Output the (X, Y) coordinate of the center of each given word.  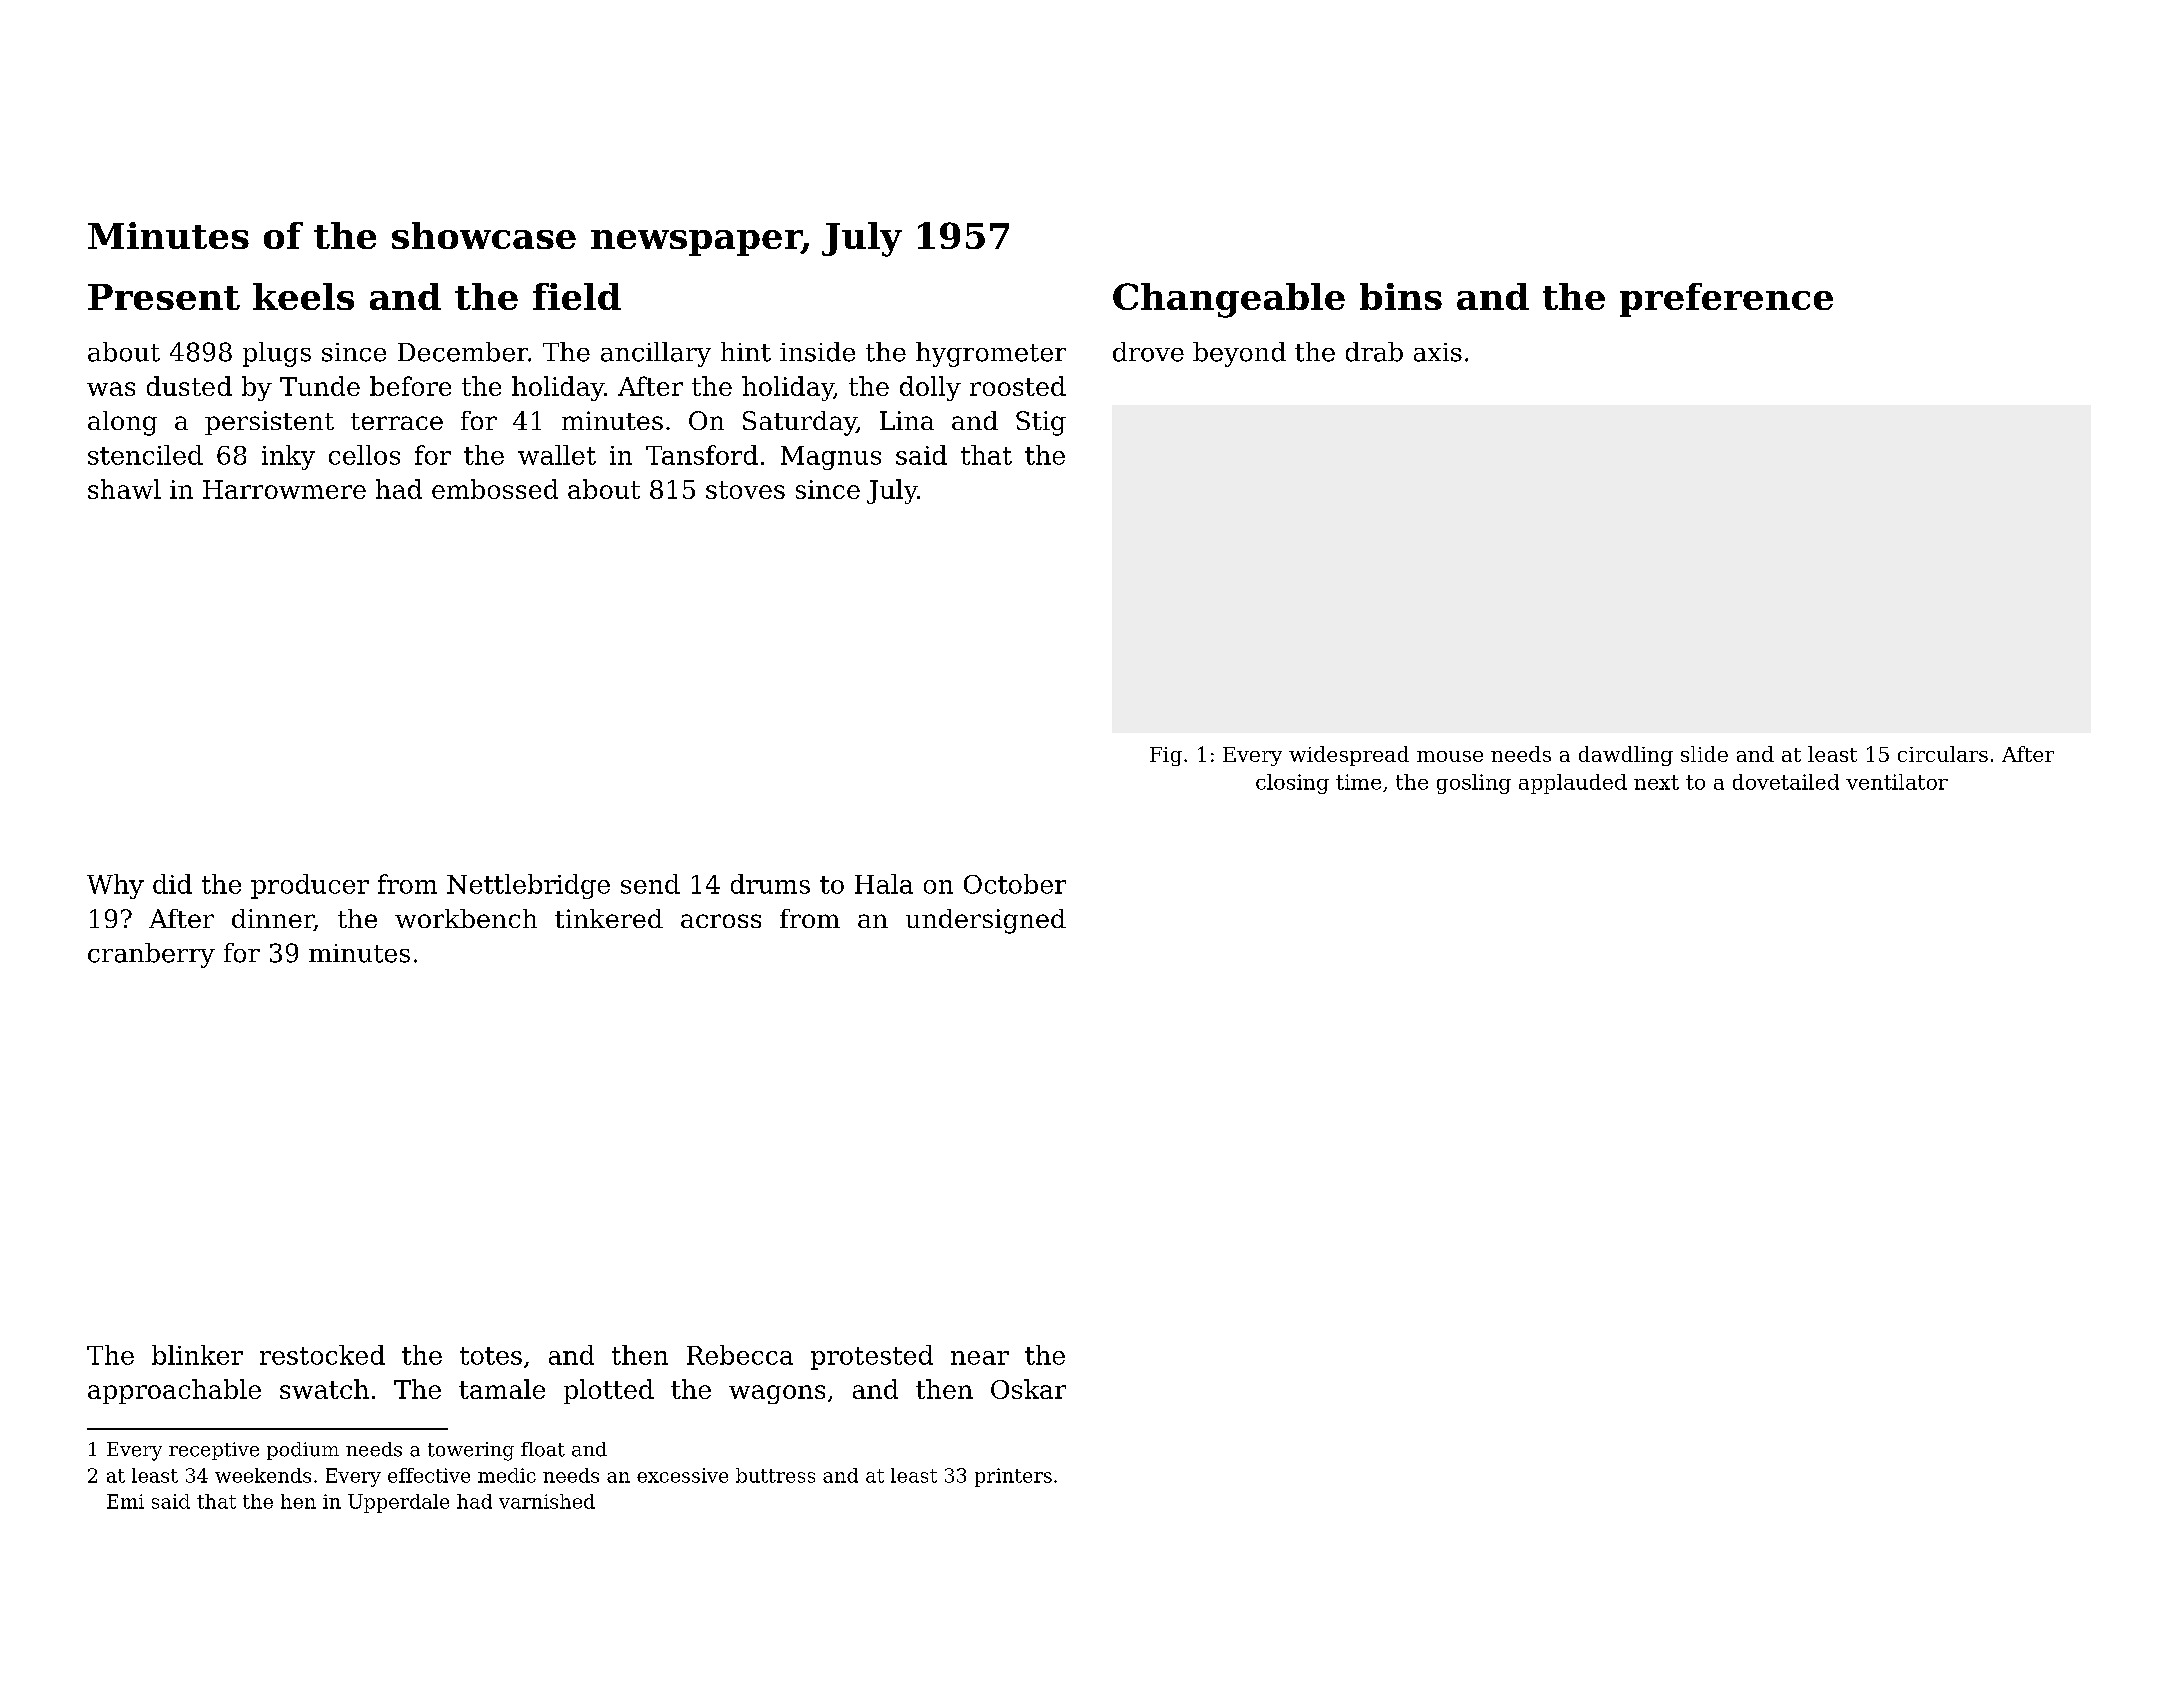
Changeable (1229, 300)
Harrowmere (284, 489)
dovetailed (1786, 782)
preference (1726, 300)
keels (303, 296)
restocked (322, 1355)
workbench (466, 918)
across (721, 921)
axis (1438, 352)
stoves (745, 490)
